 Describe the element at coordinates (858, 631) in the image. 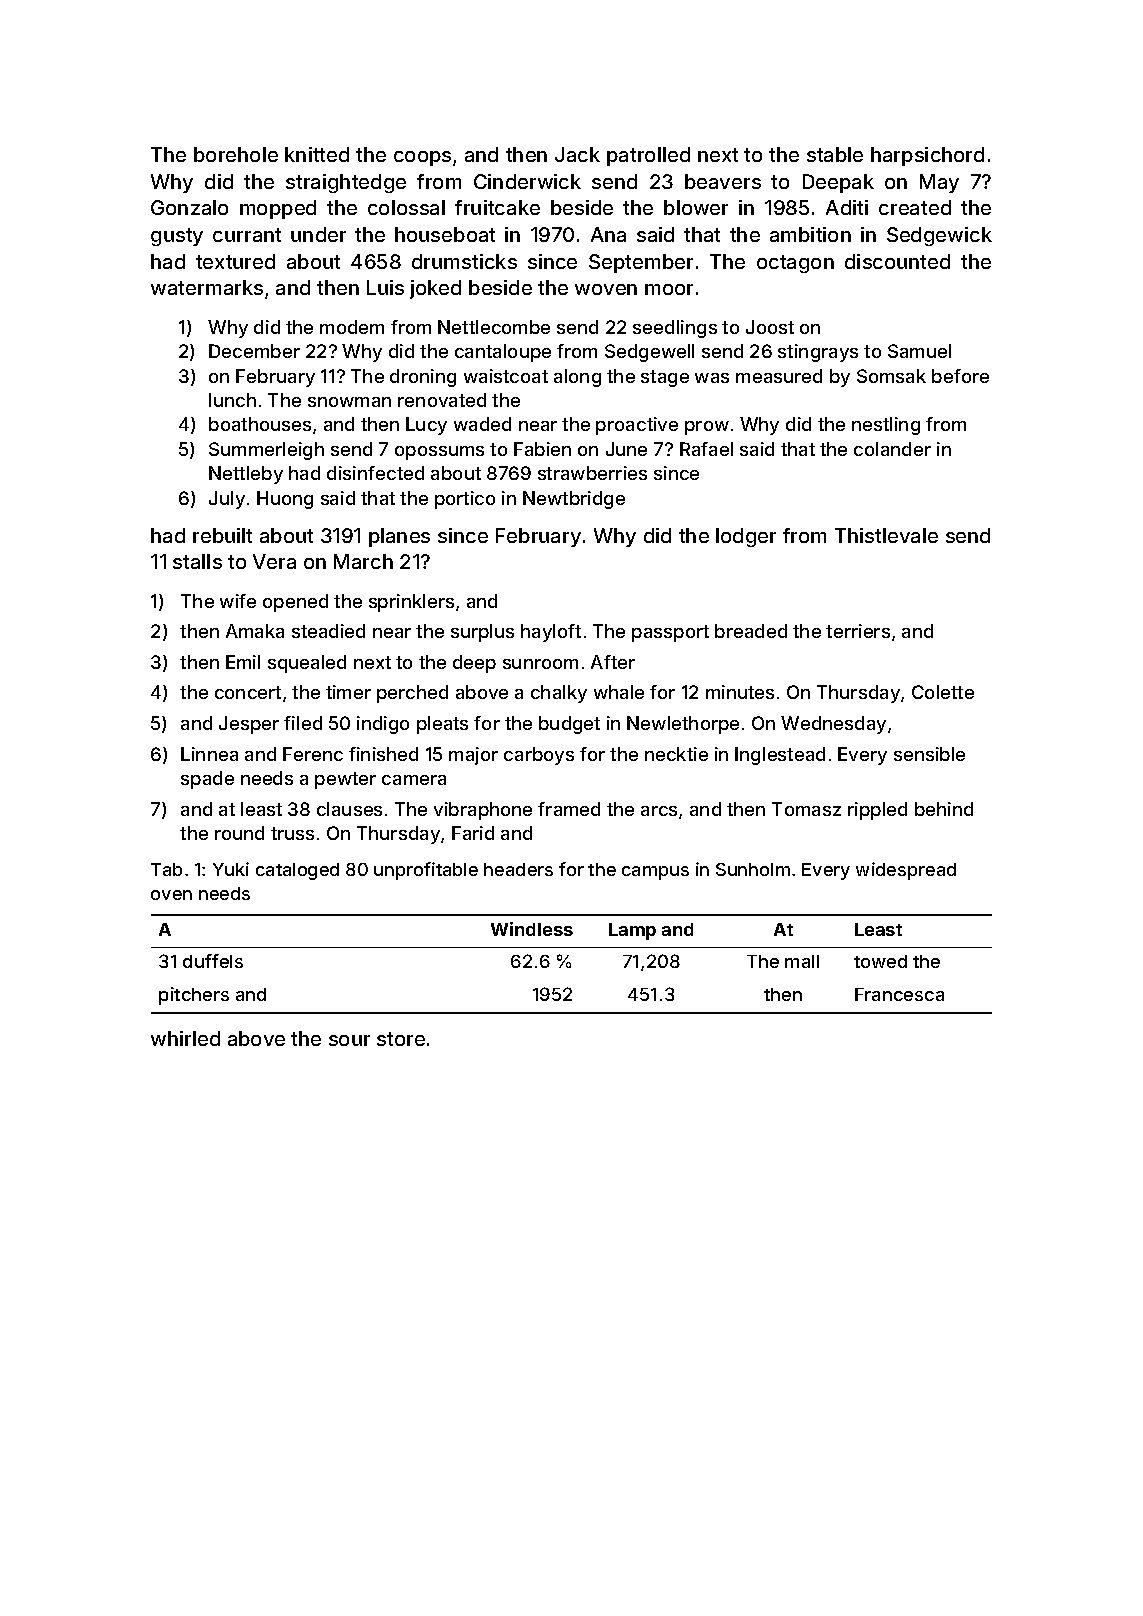

I see `terriers` at that location.
